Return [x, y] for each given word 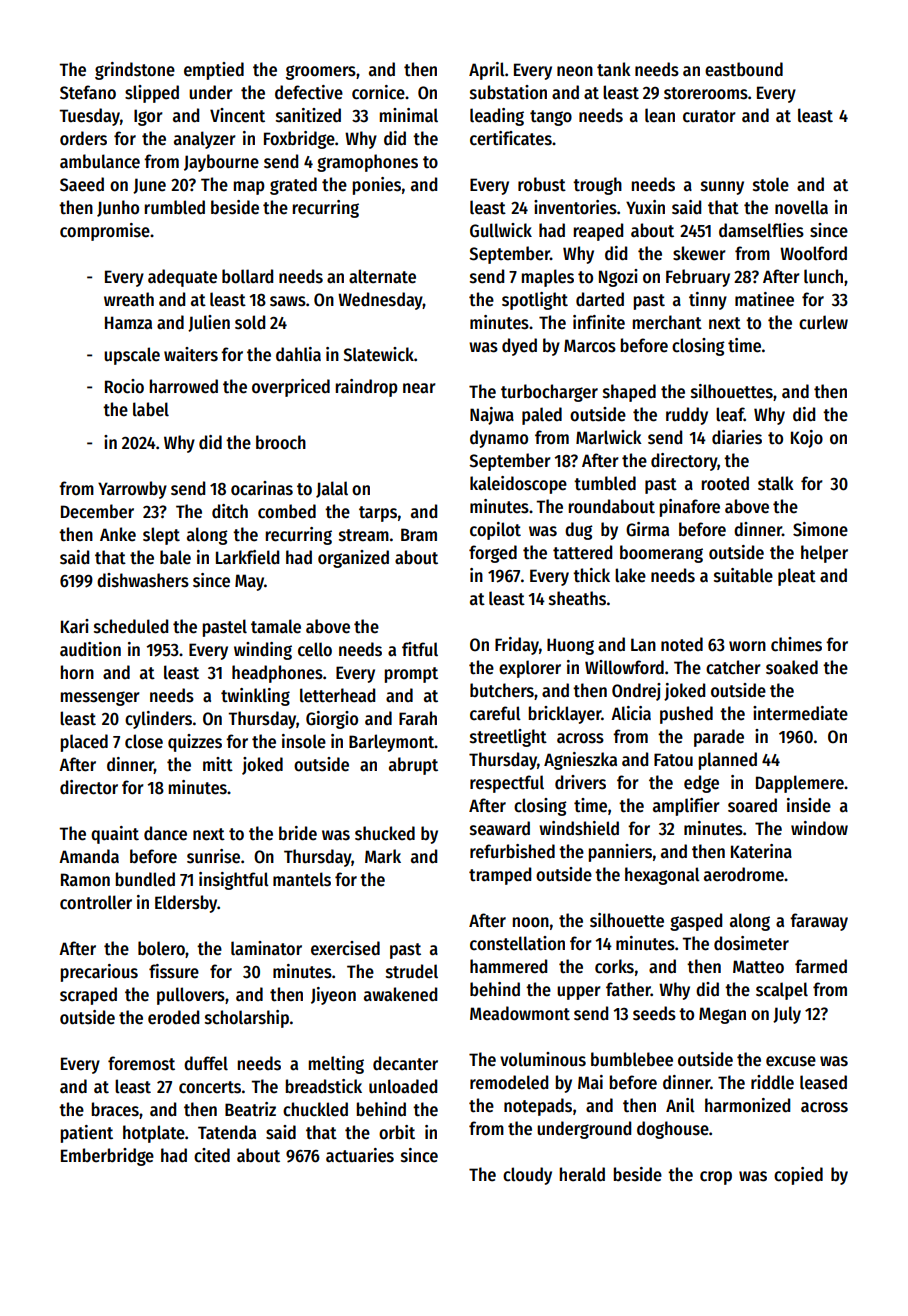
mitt [218, 764]
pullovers [191, 996]
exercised [345, 948]
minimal [408, 115]
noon [530, 922]
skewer [699, 253]
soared [752, 805]
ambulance [100, 161]
